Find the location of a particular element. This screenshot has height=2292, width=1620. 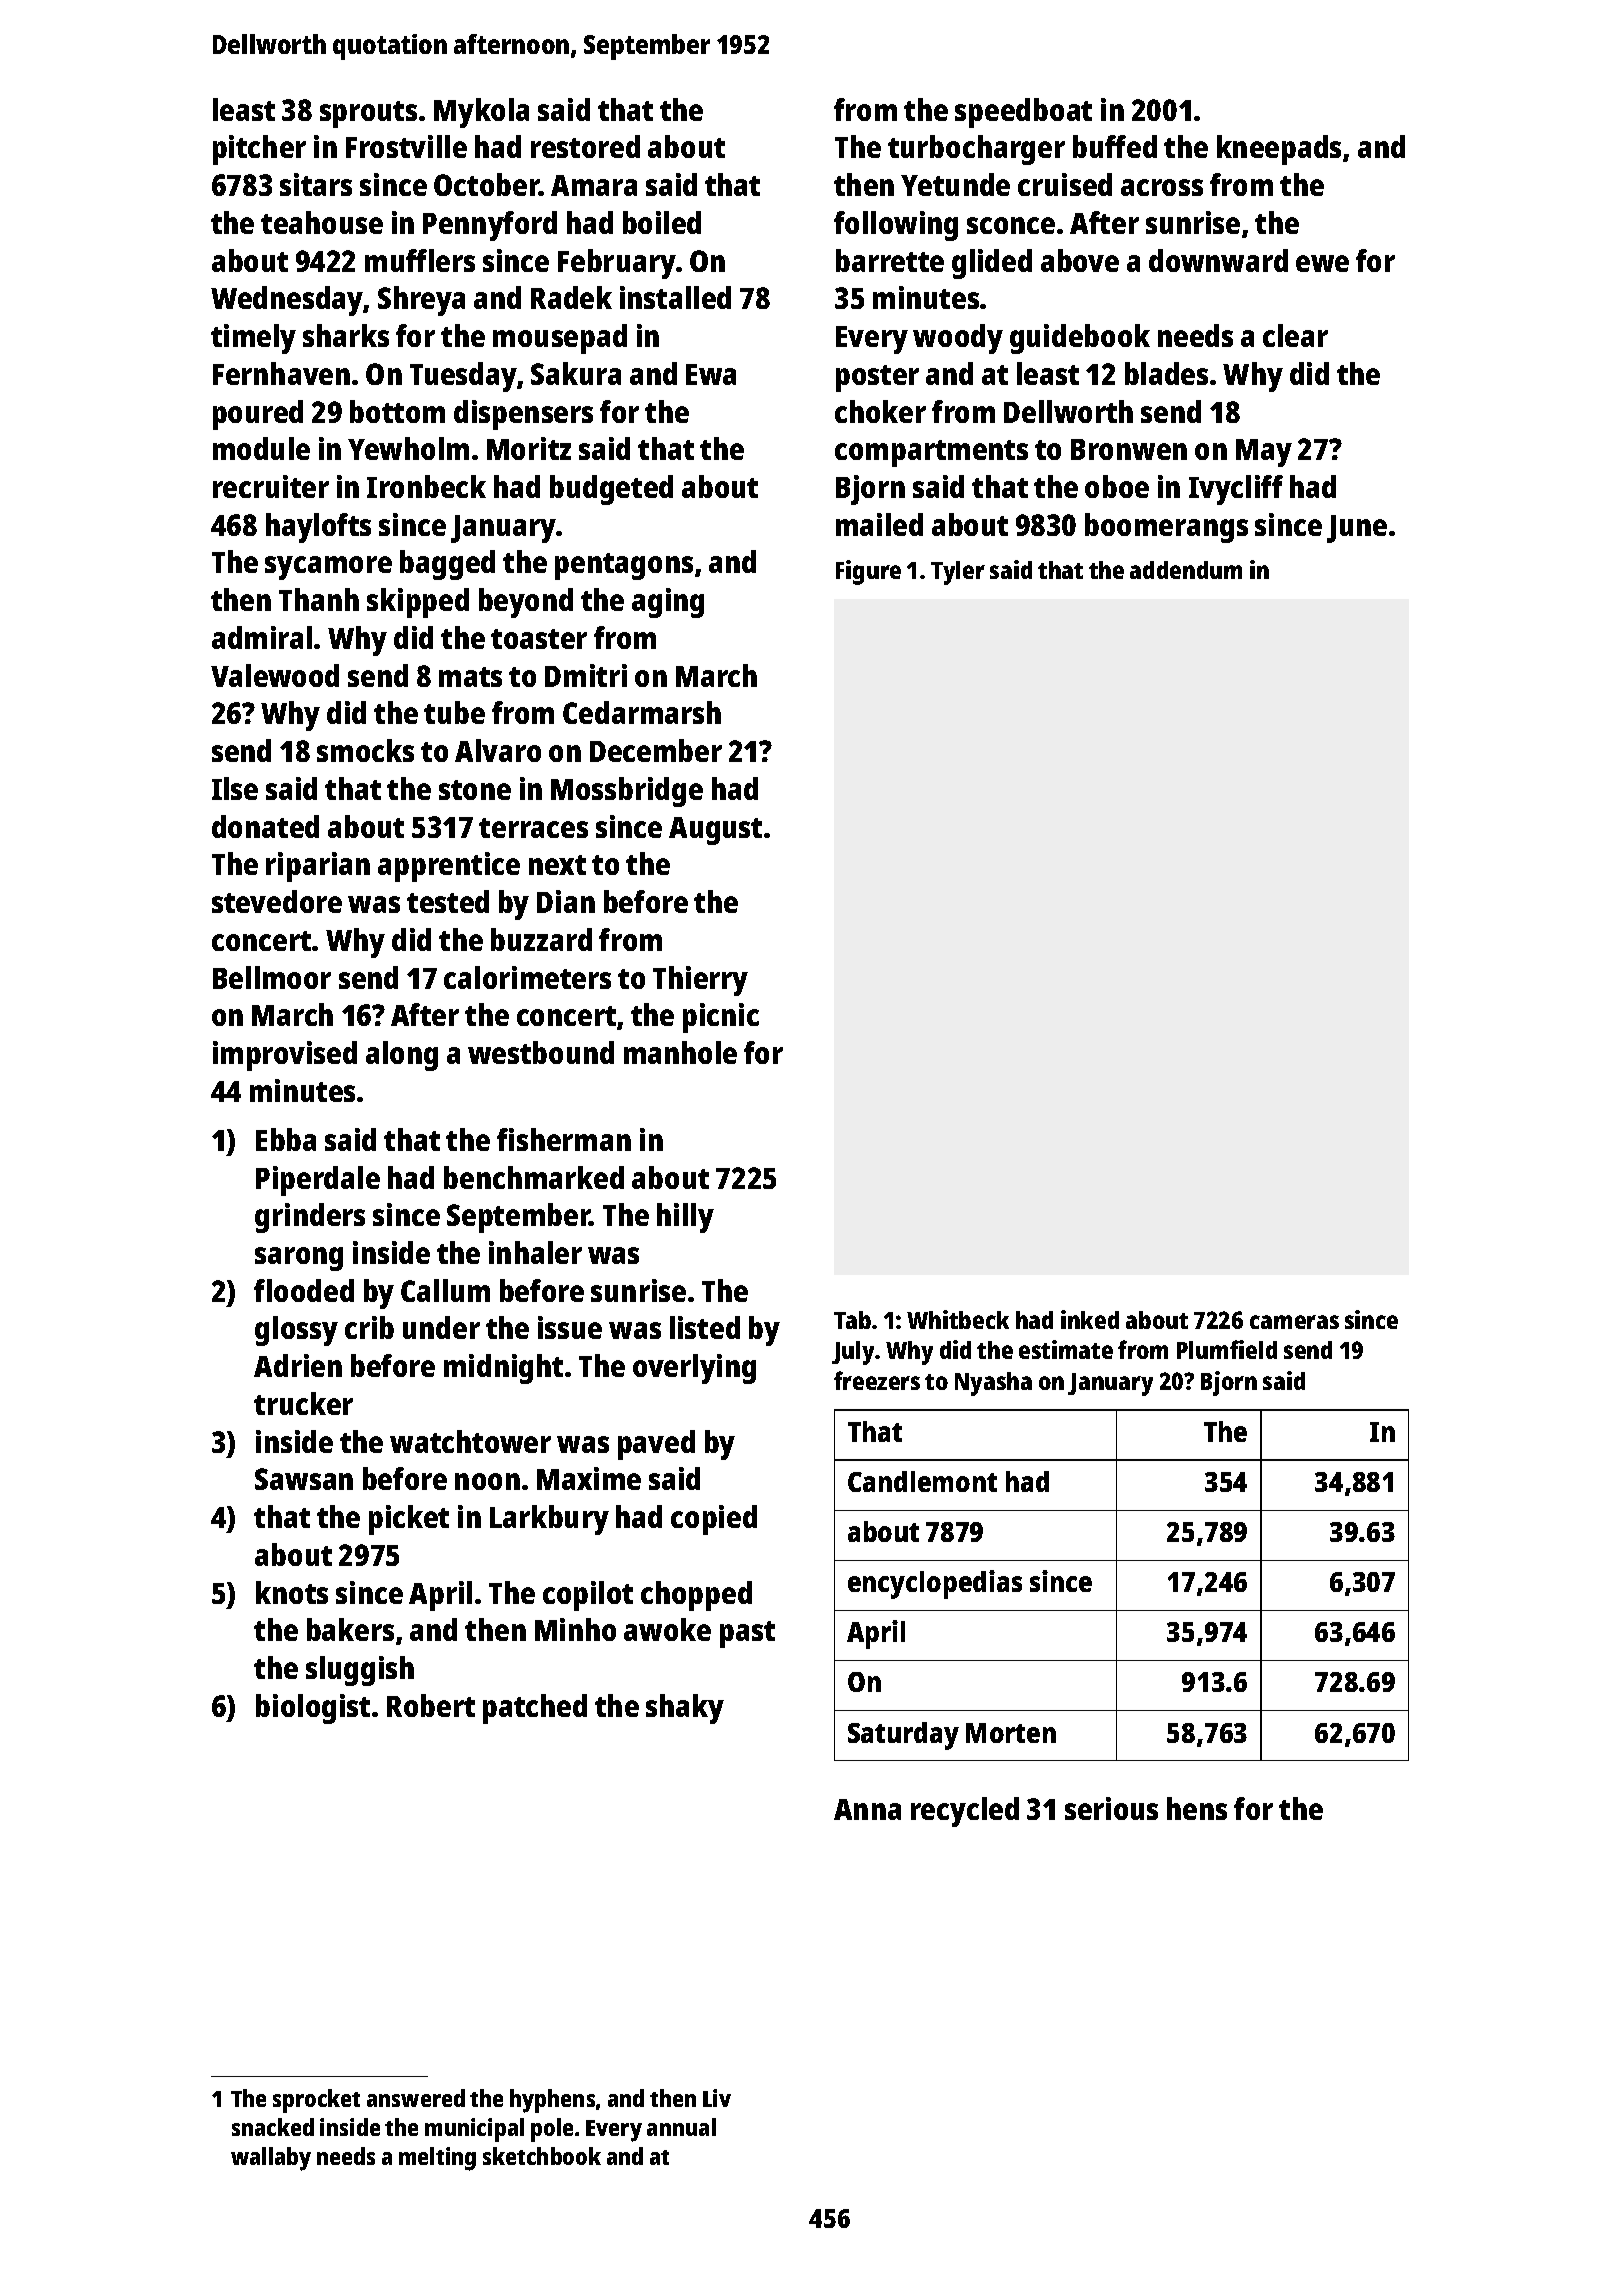

boiled is located at coordinates (662, 222).
